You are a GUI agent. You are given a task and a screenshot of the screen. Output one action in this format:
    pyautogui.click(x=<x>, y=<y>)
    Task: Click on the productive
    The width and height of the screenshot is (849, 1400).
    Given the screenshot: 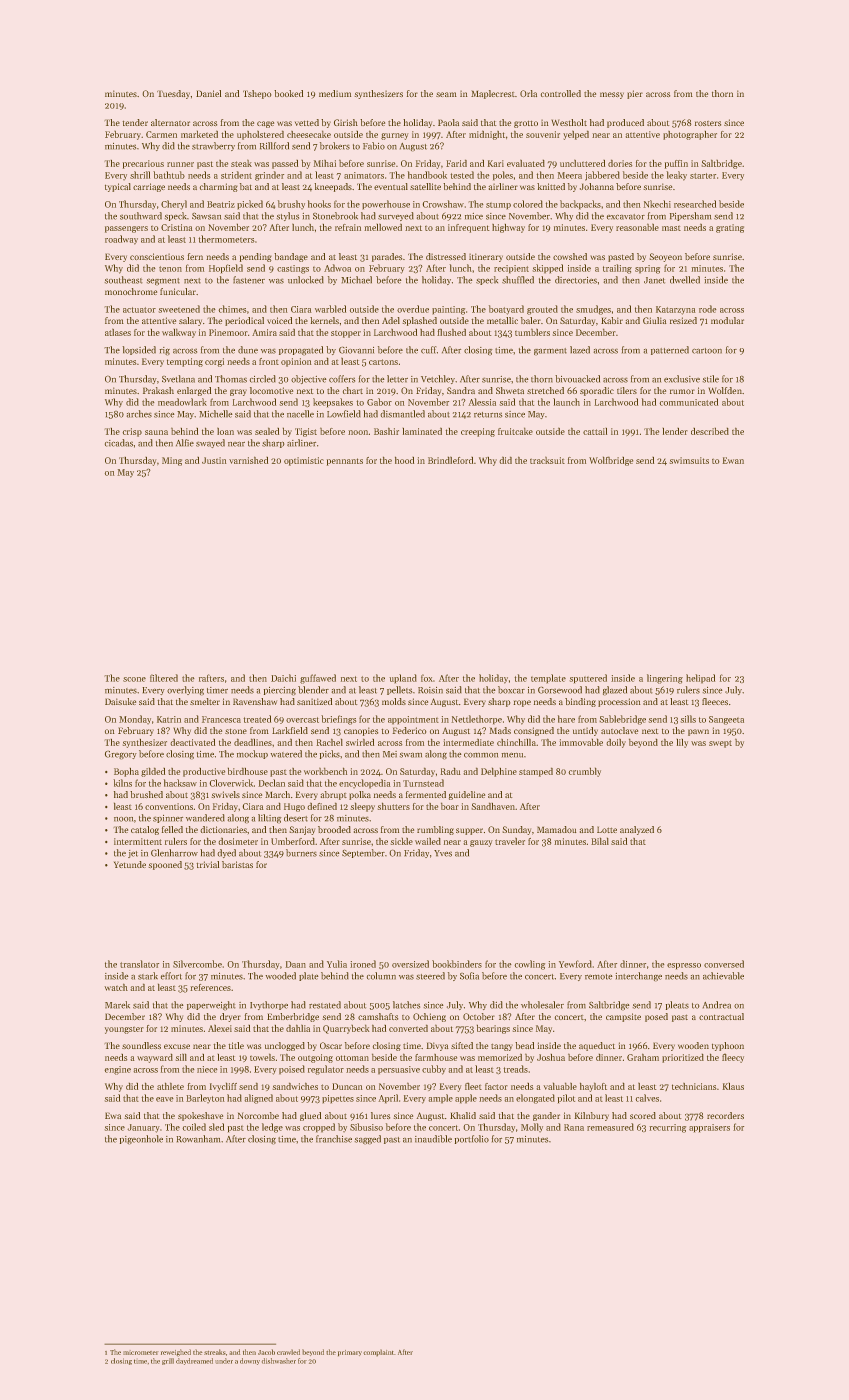 What is the action you would take?
    pyautogui.click(x=204, y=772)
